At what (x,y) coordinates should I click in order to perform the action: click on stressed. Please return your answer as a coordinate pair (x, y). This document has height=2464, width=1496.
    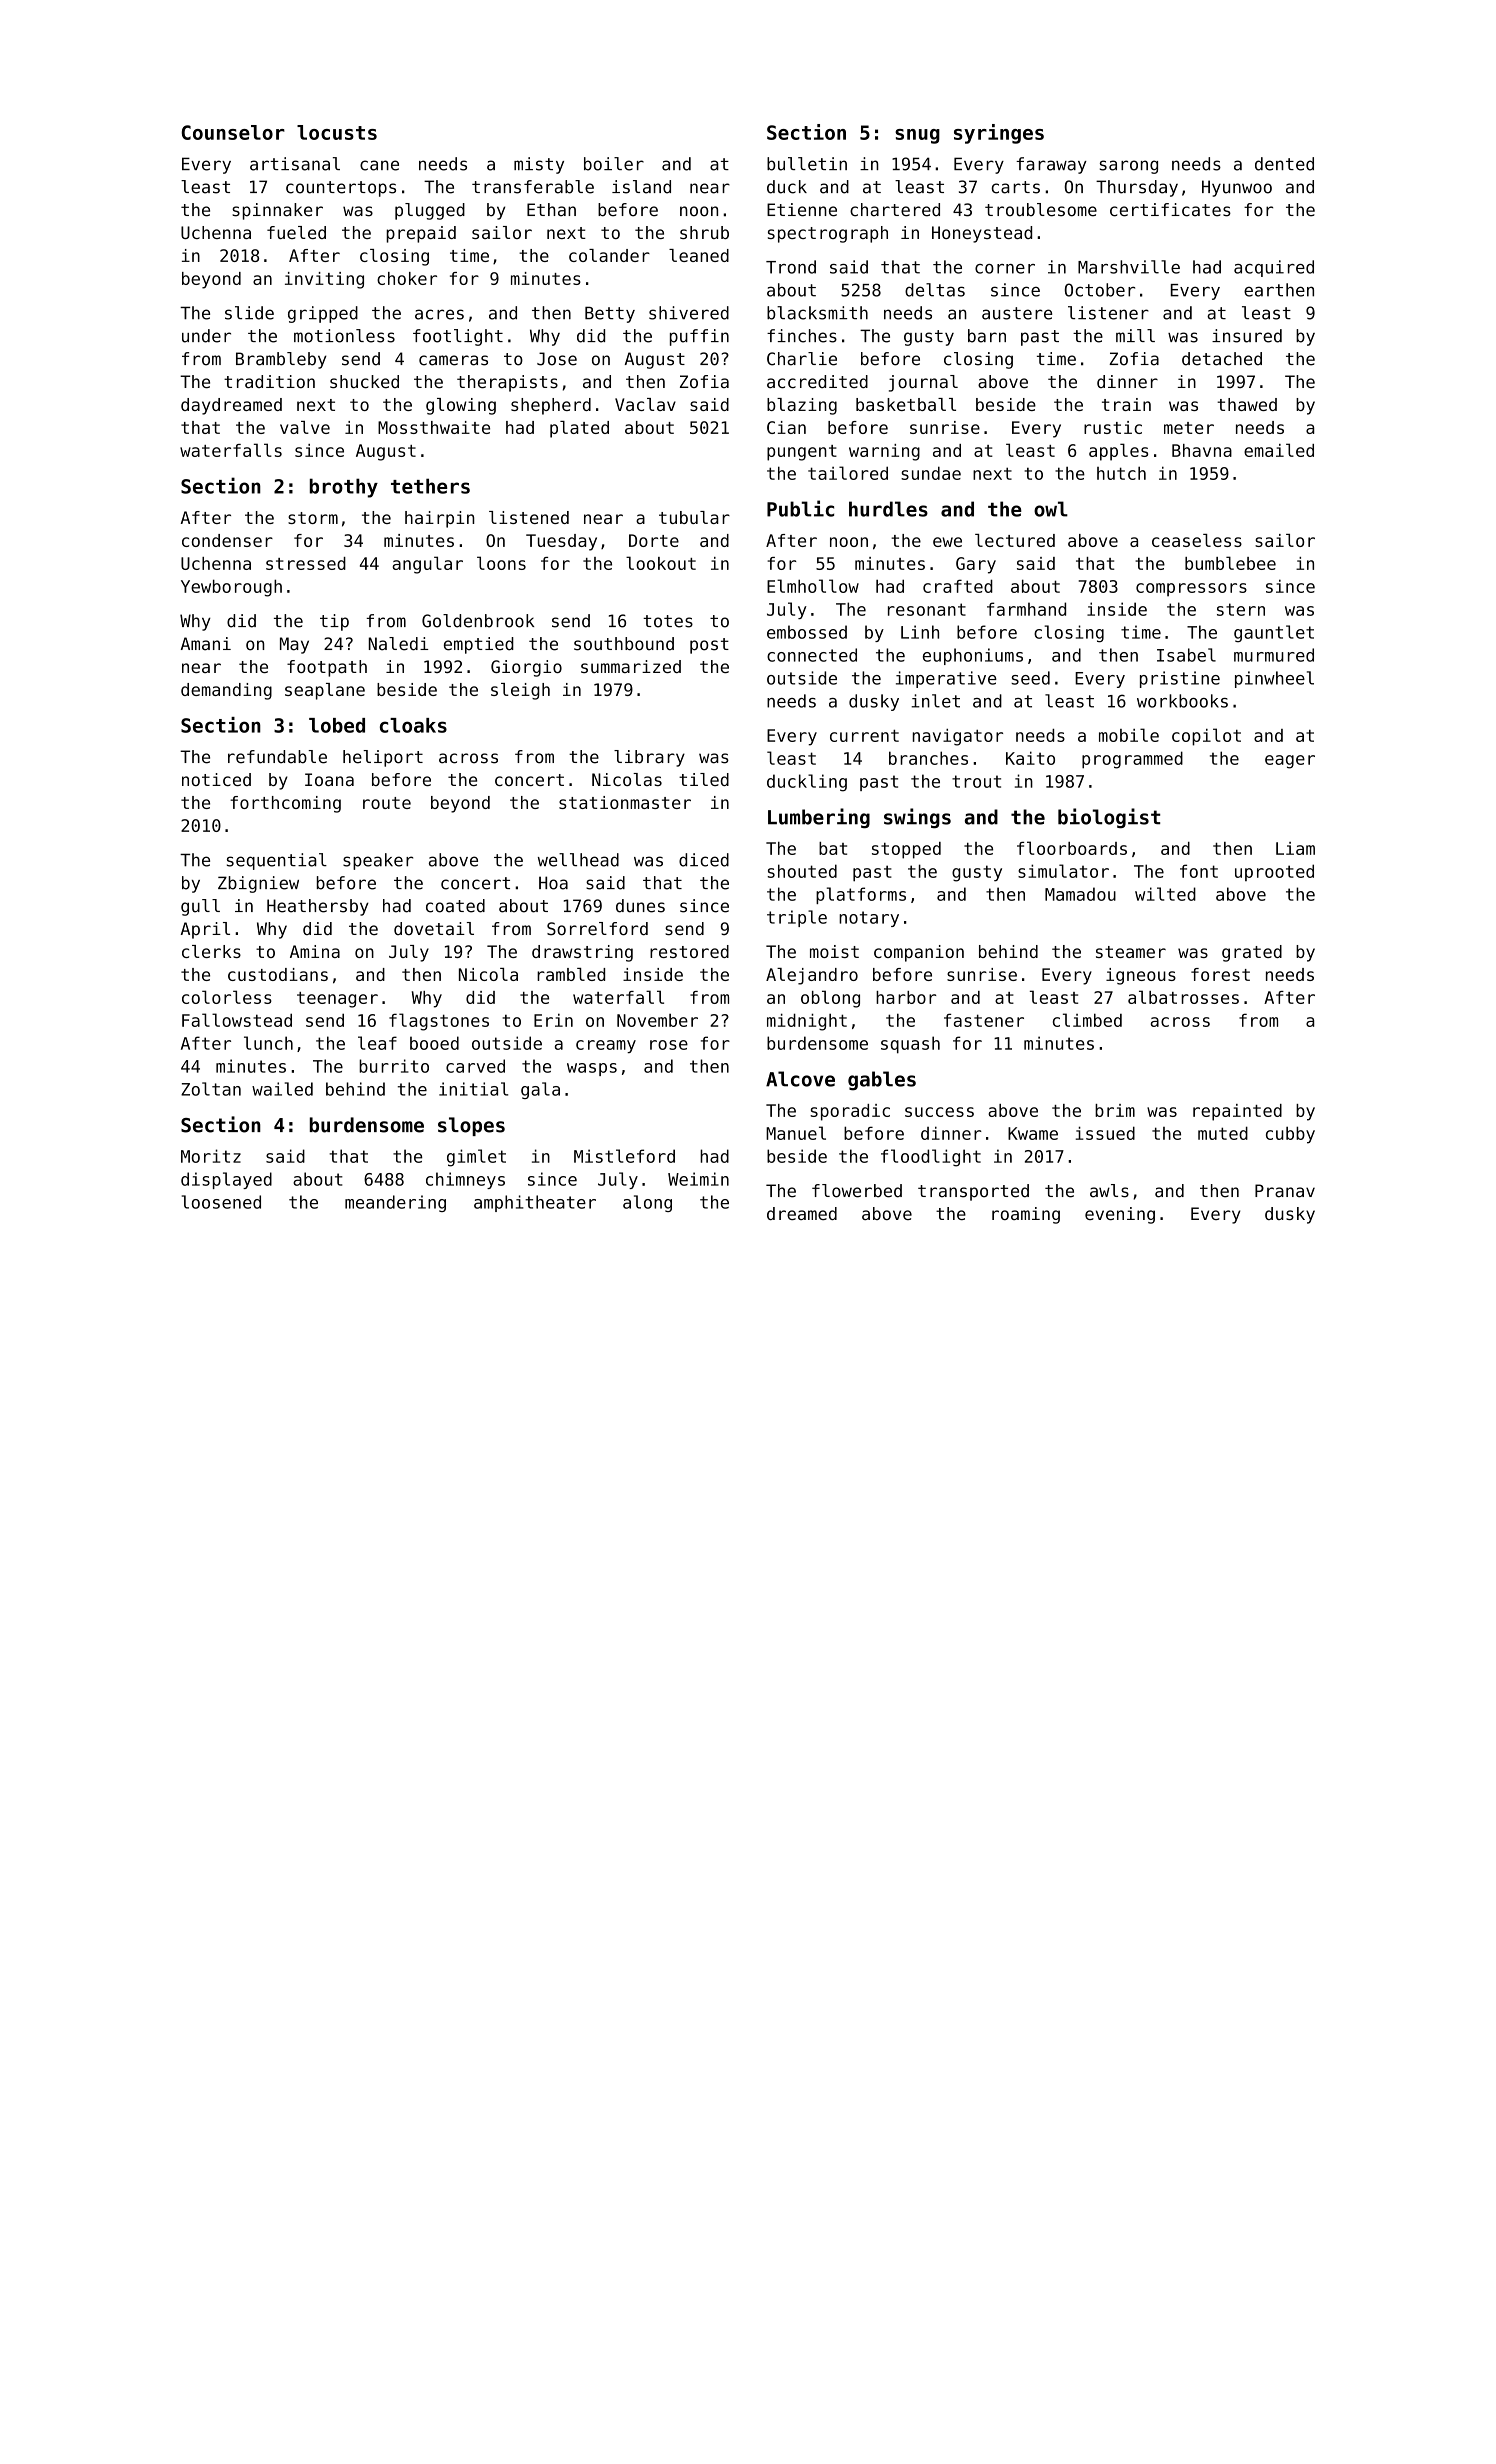
    Looking at the image, I should click on (306, 563).
